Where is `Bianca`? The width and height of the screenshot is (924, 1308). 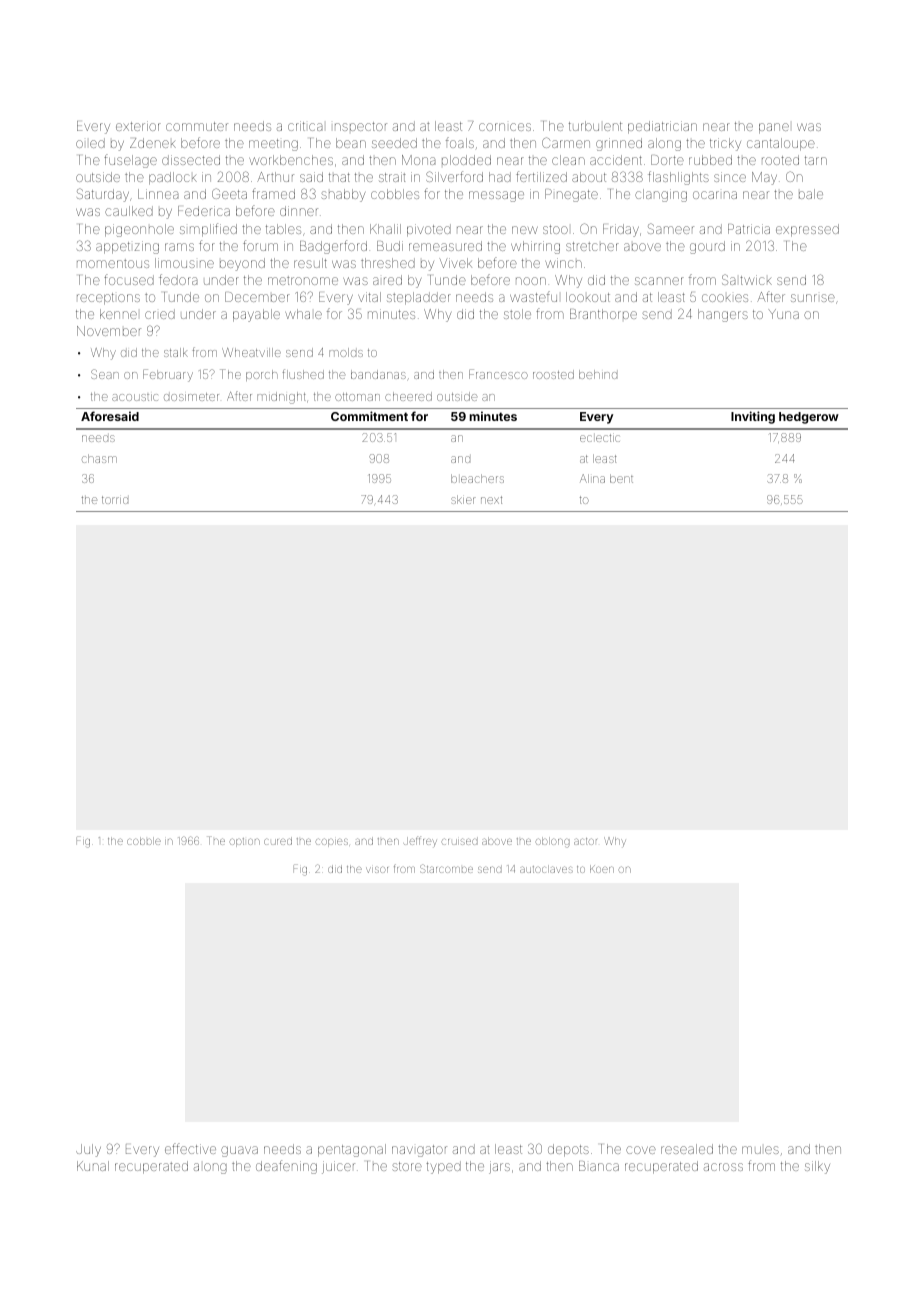
Bianca is located at coordinates (599, 1166).
